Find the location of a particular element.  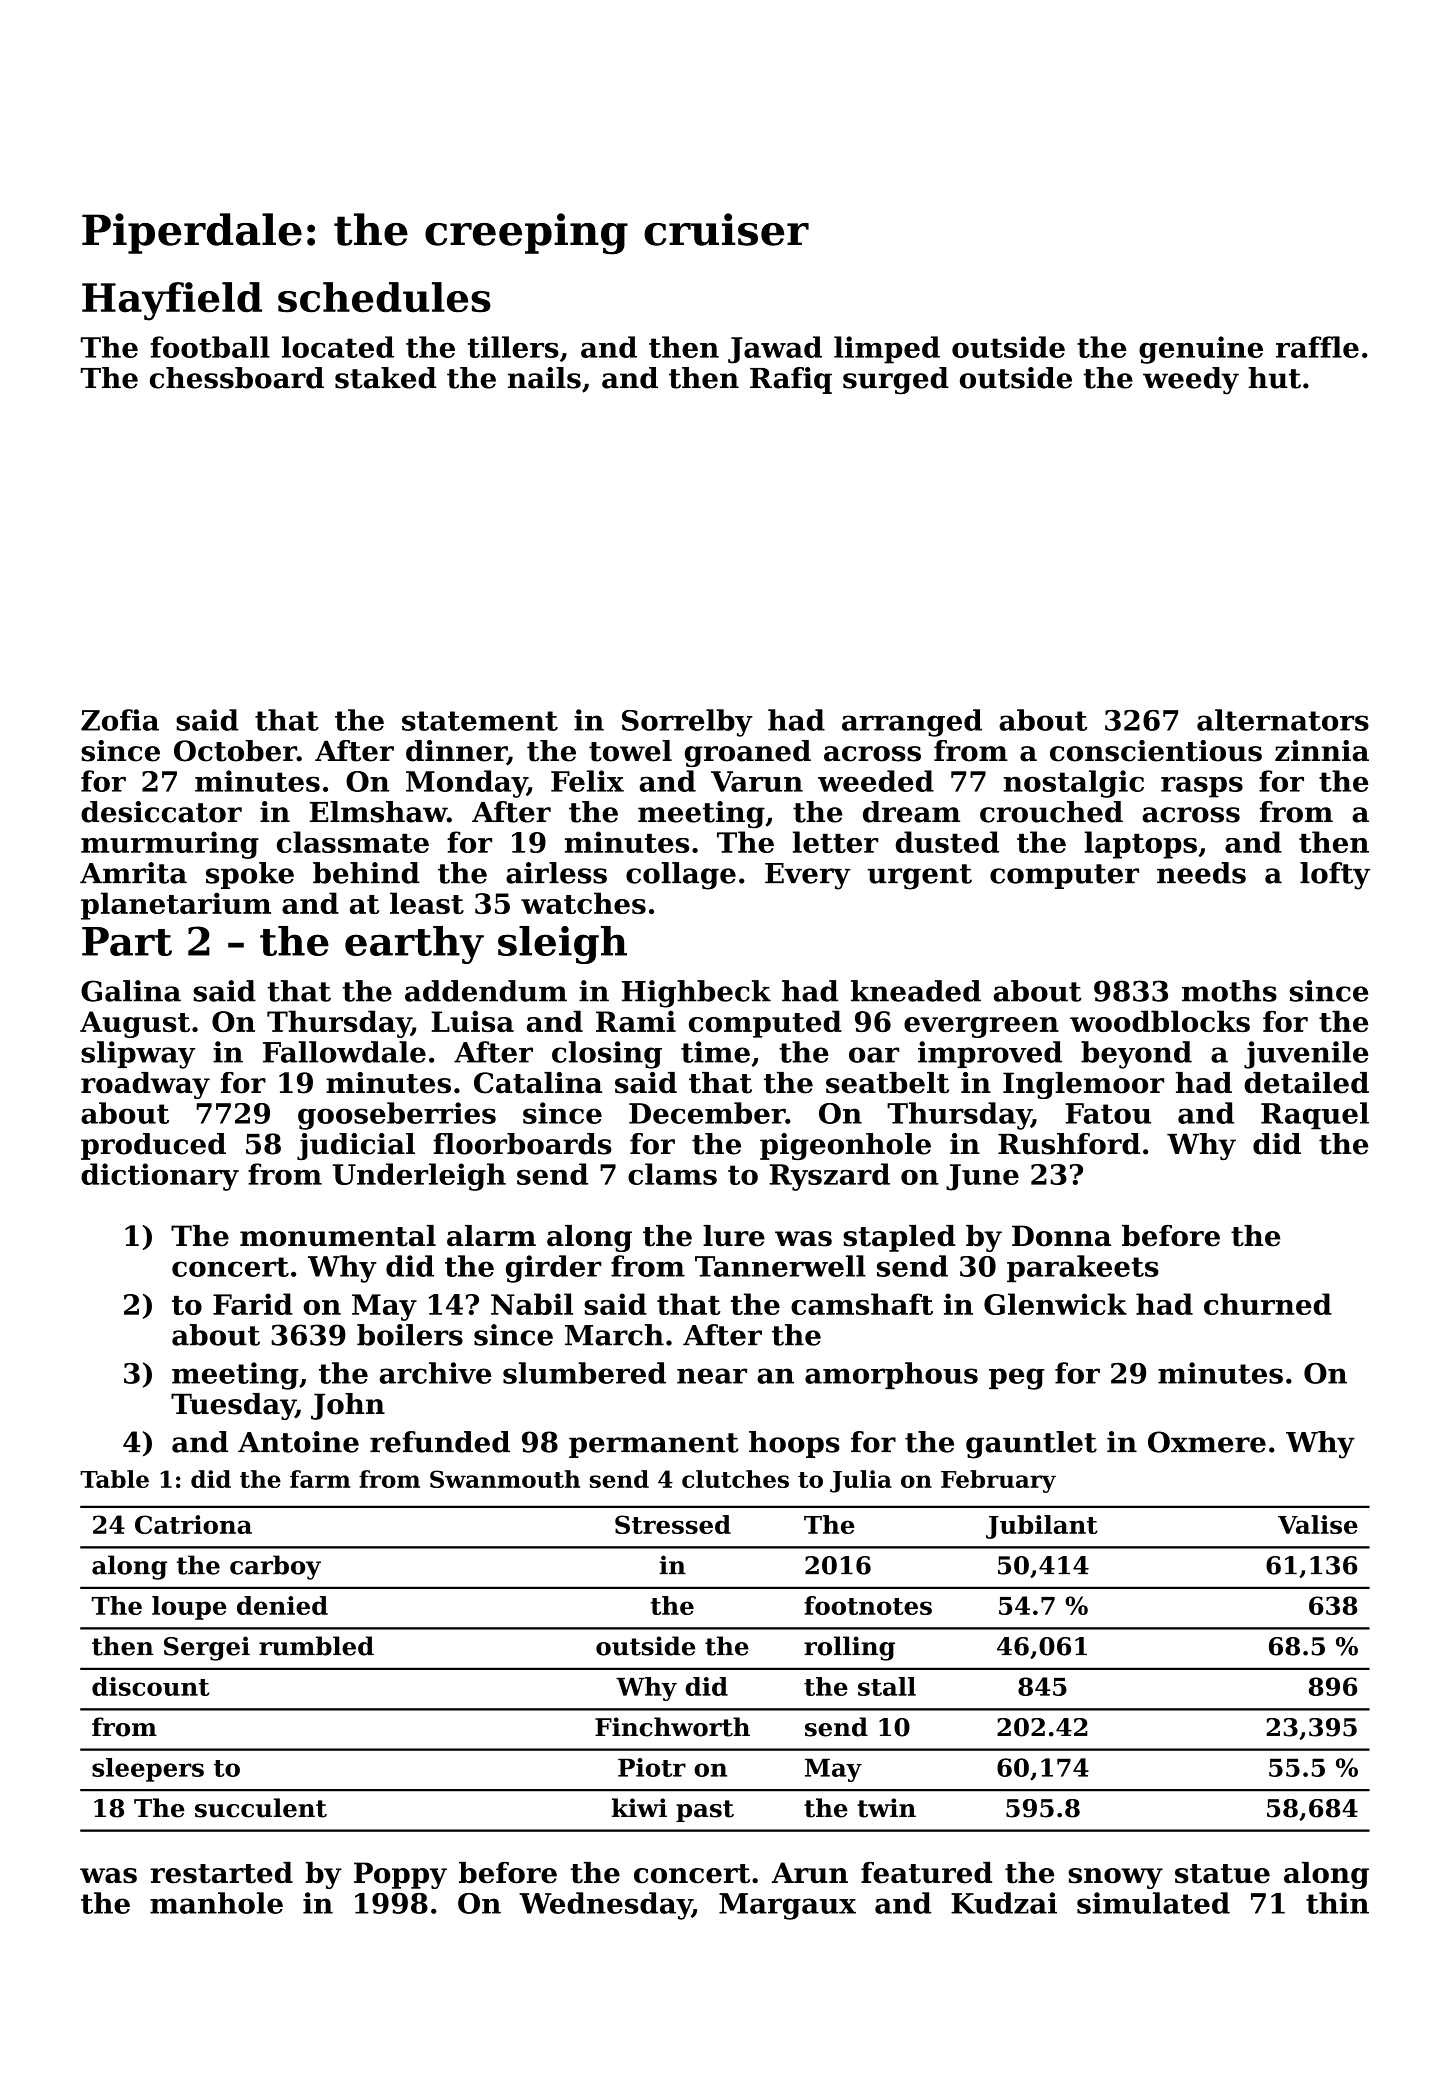

Fatou is located at coordinates (1108, 1113).
